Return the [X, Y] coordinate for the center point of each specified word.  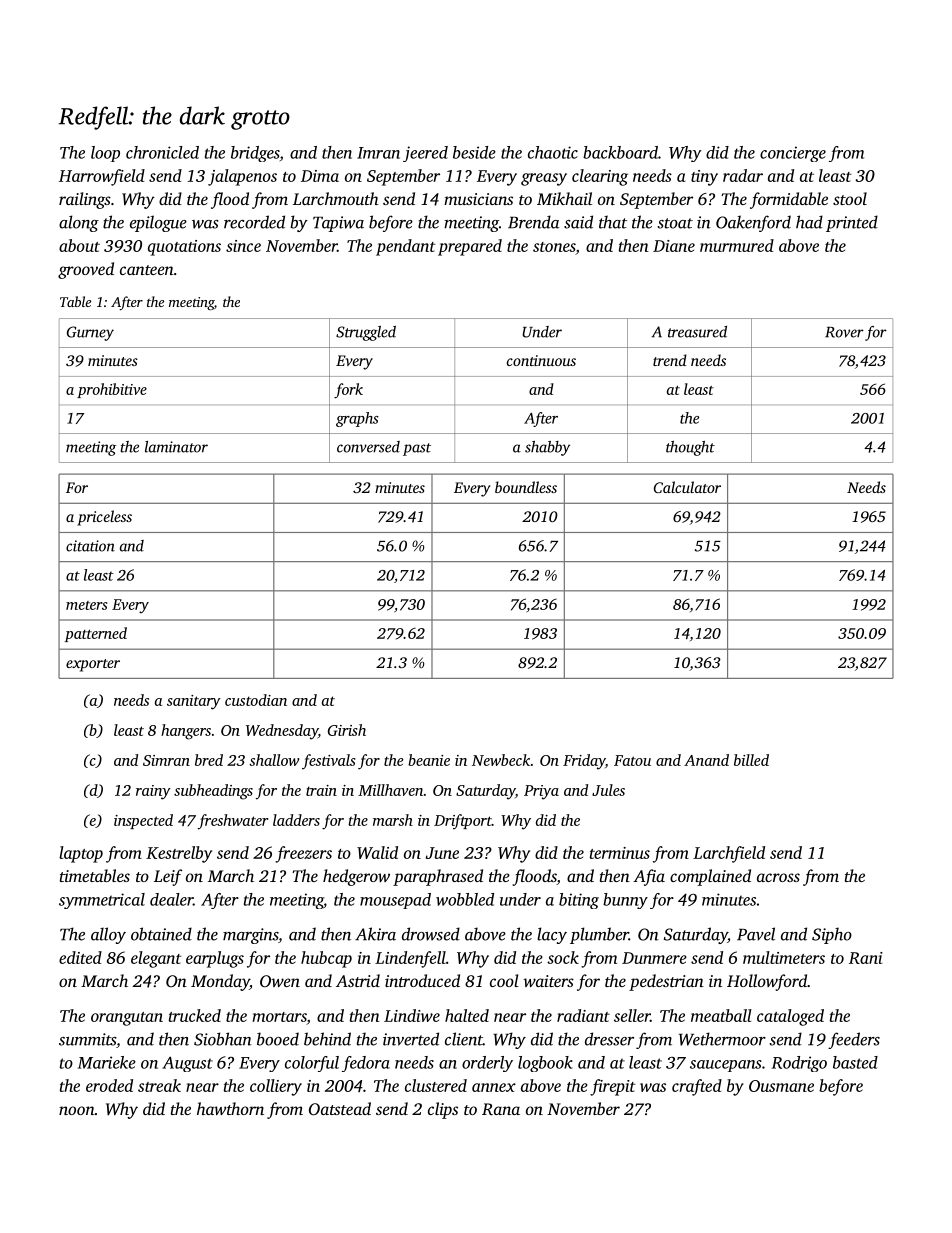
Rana [501, 1109]
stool [850, 198]
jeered [425, 154]
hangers [186, 732]
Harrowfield [102, 177]
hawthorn [230, 1108]
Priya [541, 792]
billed [751, 760]
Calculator [687, 487]
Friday [584, 762]
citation [90, 546]
